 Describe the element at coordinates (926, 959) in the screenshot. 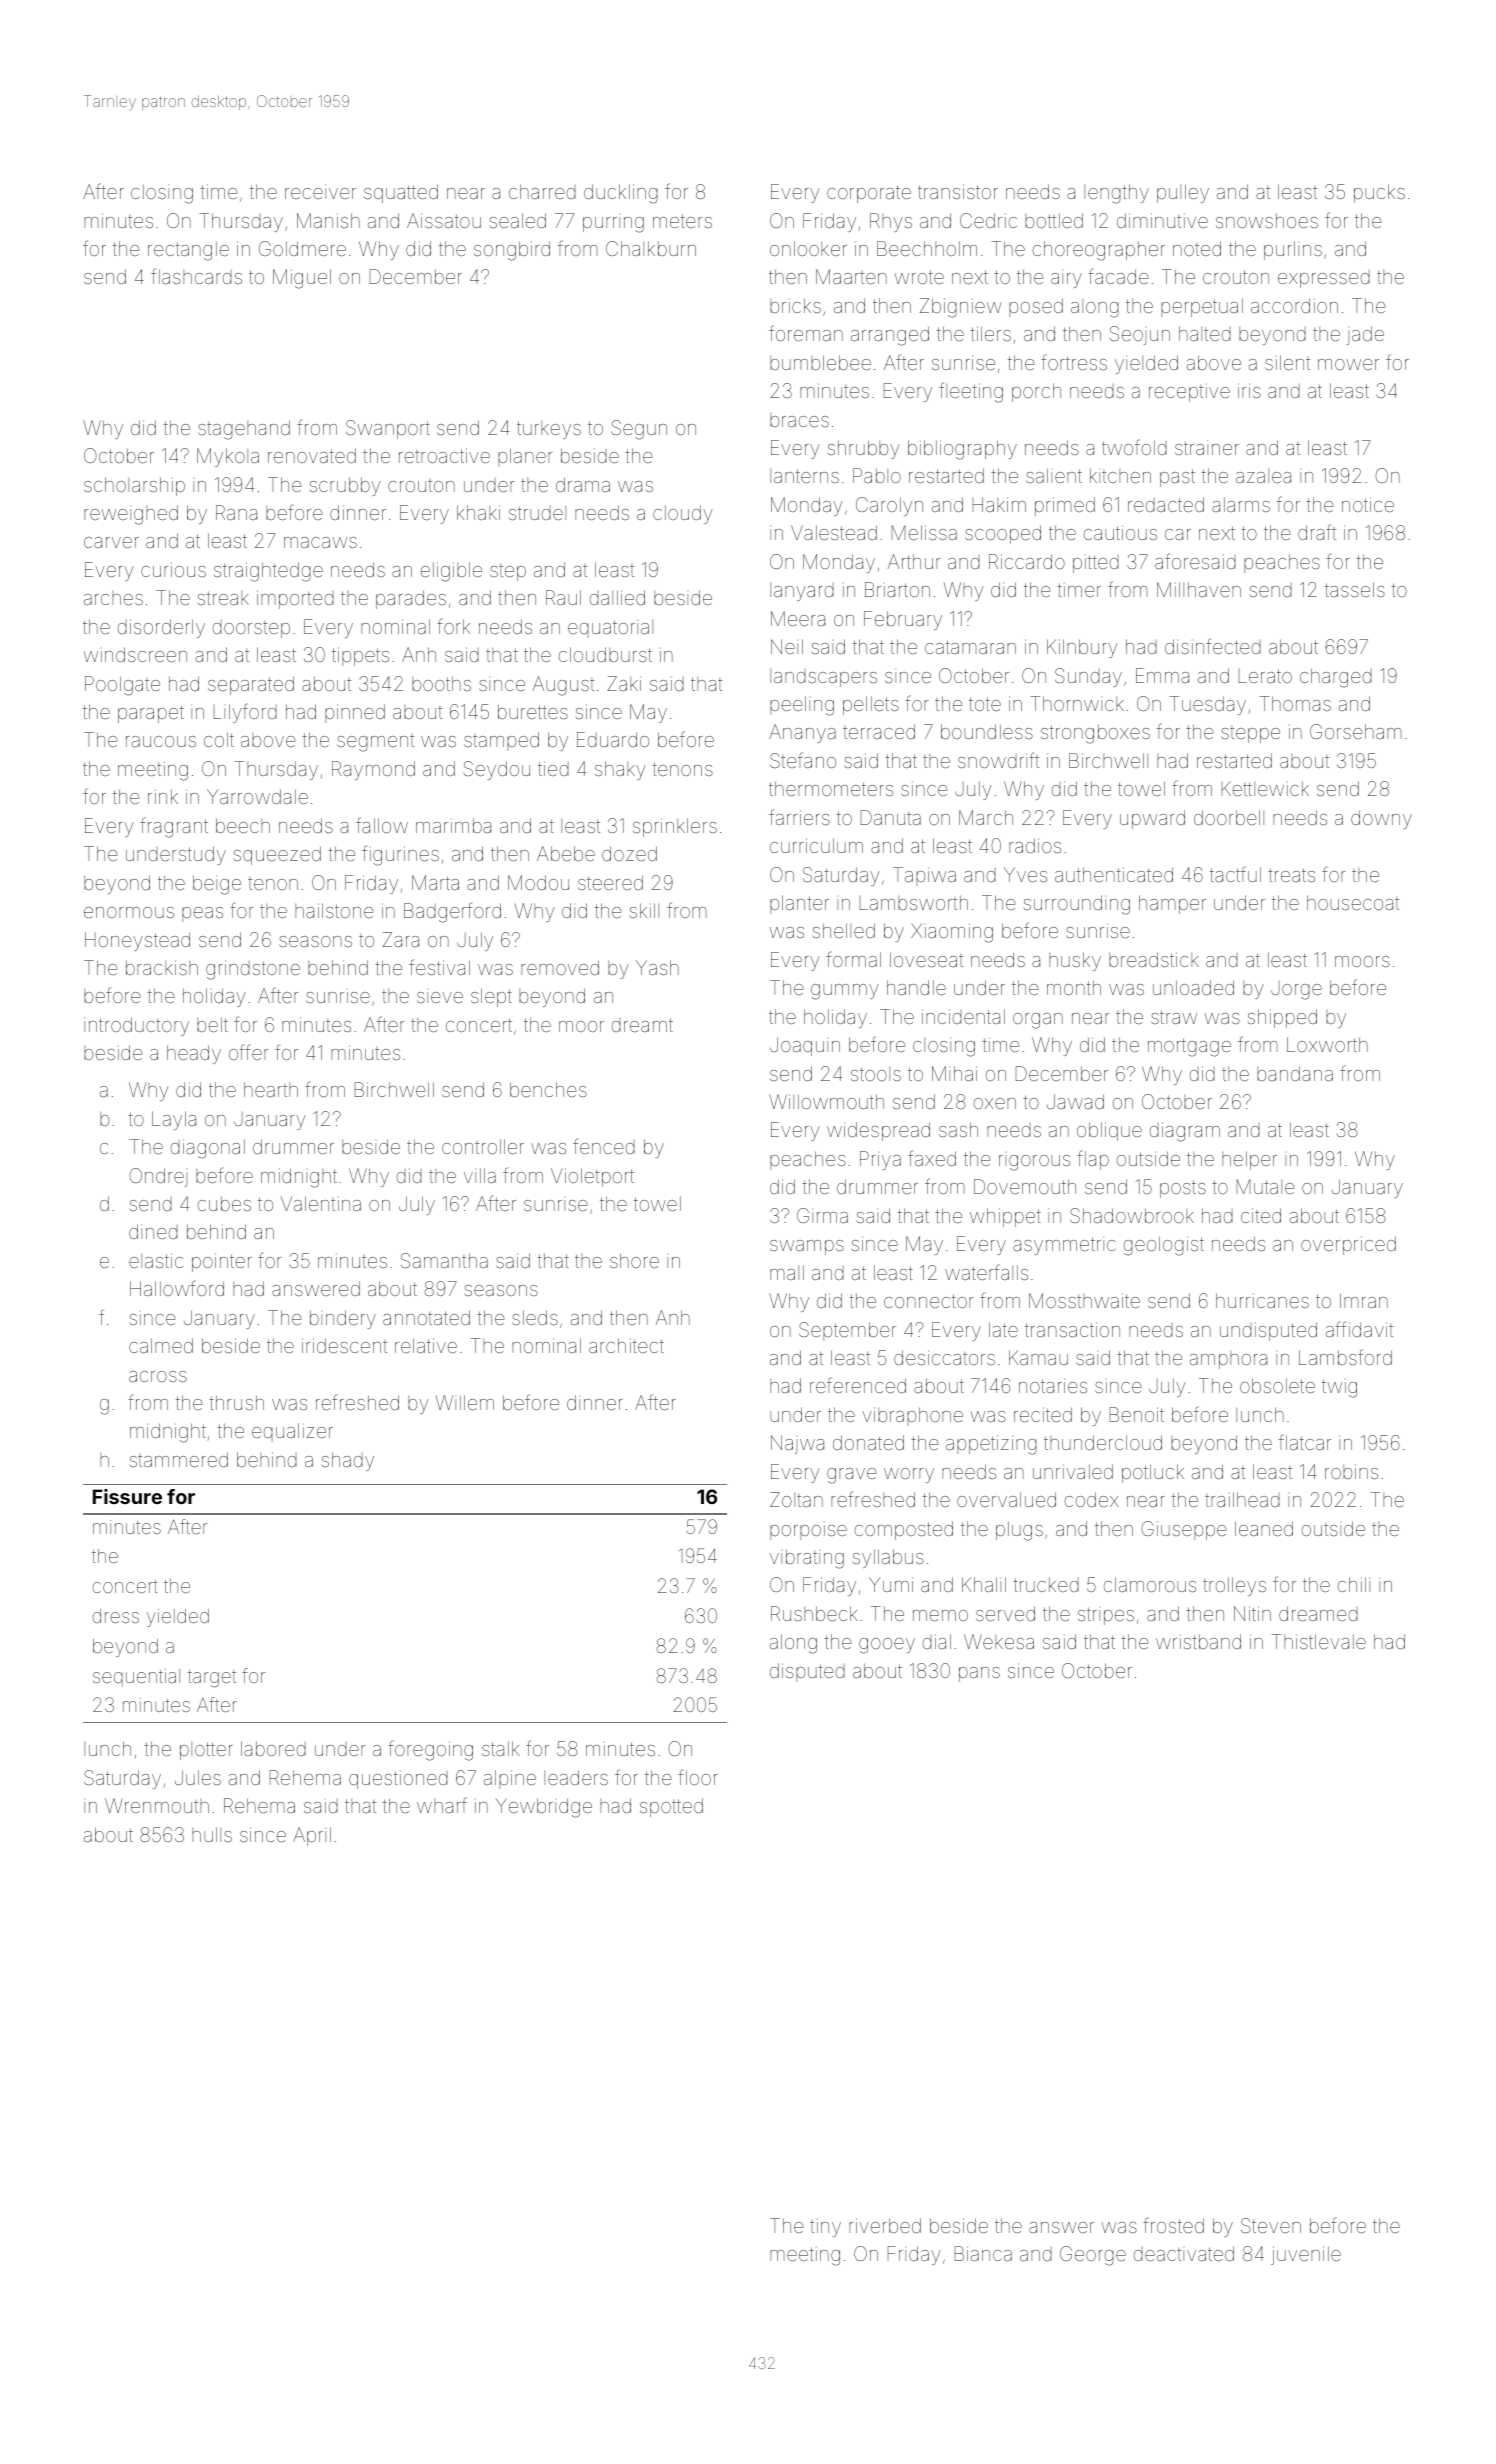

I see `loveseat` at that location.
